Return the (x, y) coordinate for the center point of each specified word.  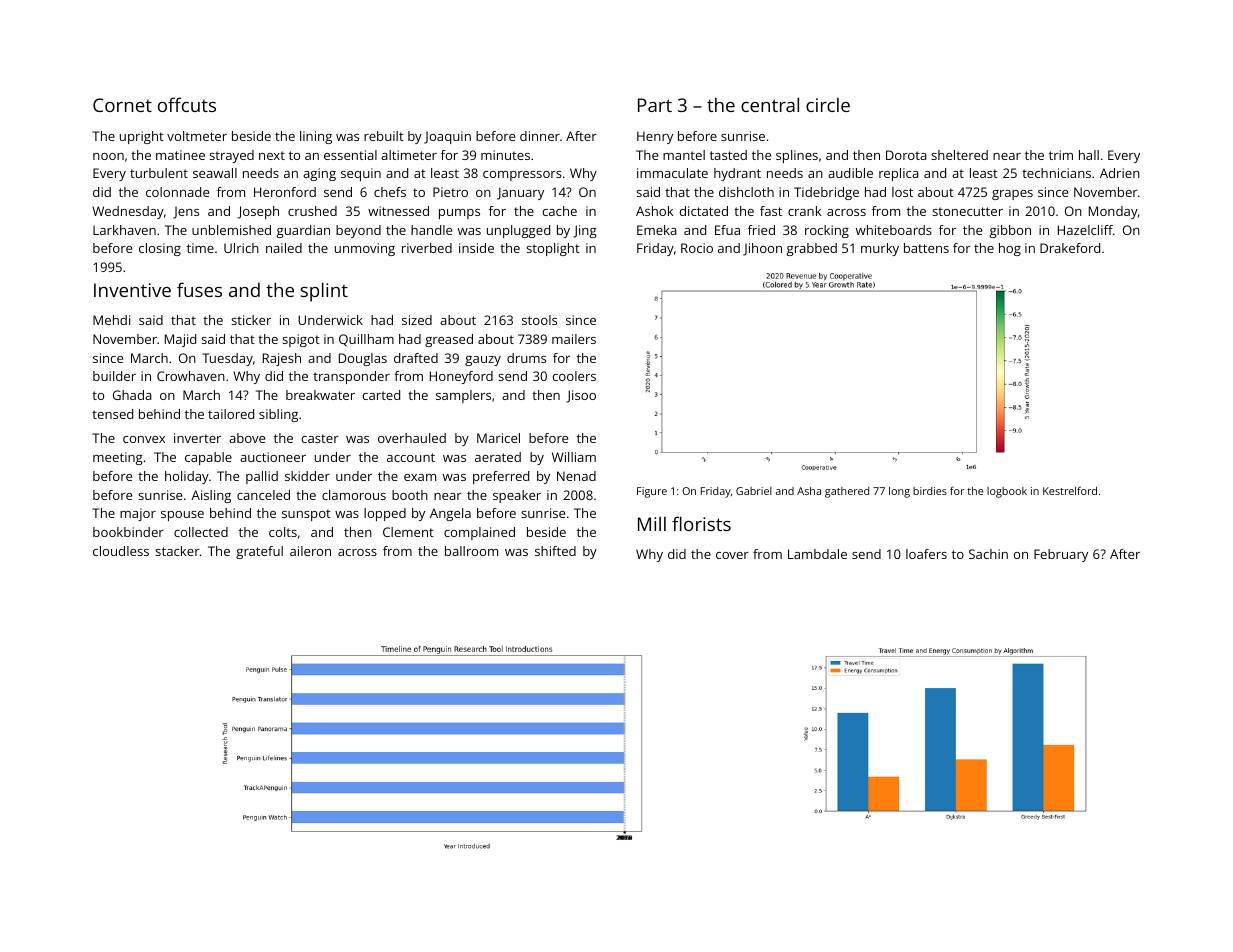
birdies (930, 491)
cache (560, 211)
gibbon (1010, 231)
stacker (177, 551)
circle (828, 105)
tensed (112, 414)
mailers (574, 339)
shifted (555, 551)
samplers (463, 396)
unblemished (231, 230)
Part (655, 105)
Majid (180, 340)
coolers (574, 376)
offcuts (187, 104)
